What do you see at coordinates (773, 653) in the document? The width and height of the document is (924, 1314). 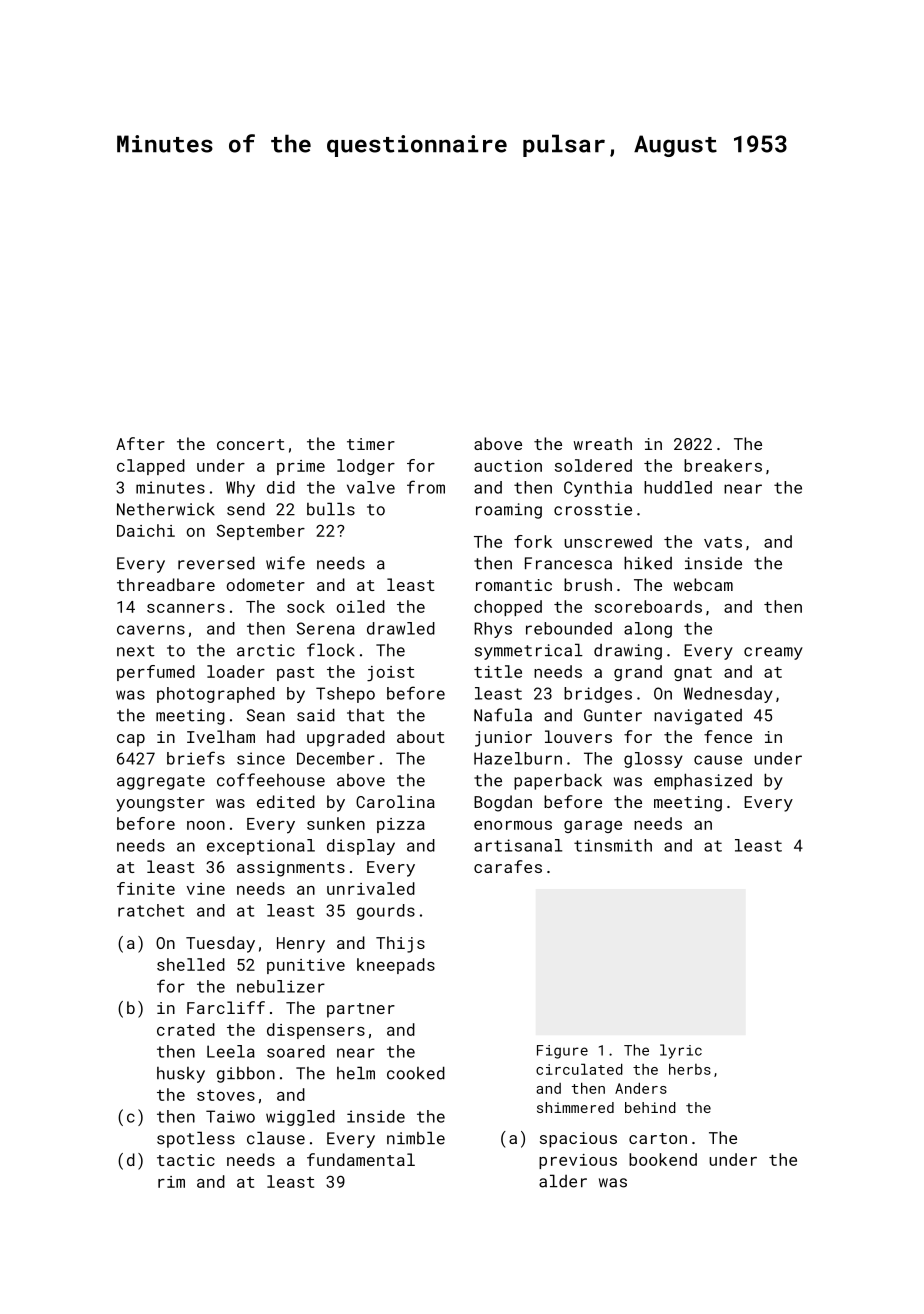 I see `creamy` at bounding box center [773, 653].
